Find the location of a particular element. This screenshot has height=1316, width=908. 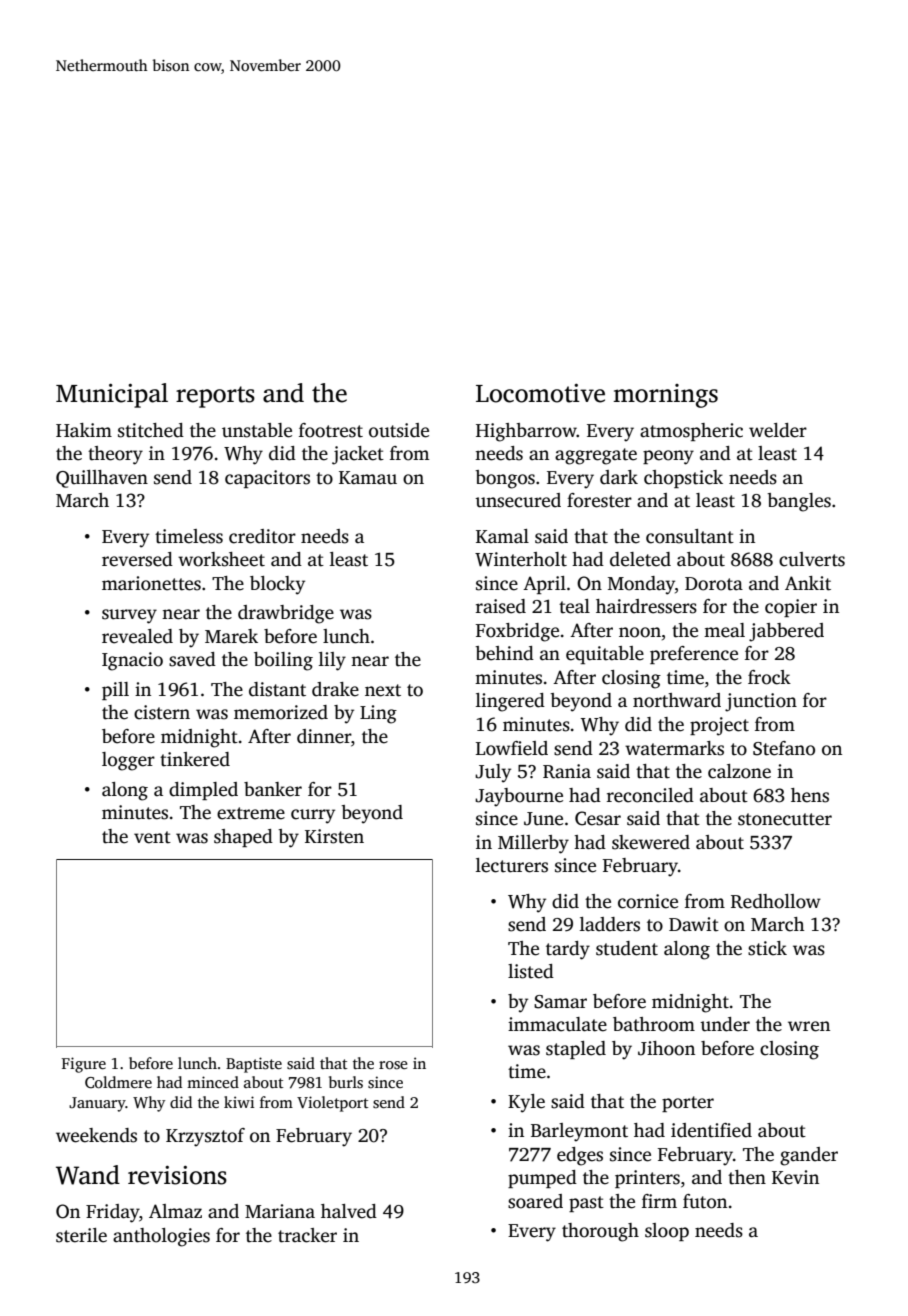

sterile is located at coordinates (81, 1235).
